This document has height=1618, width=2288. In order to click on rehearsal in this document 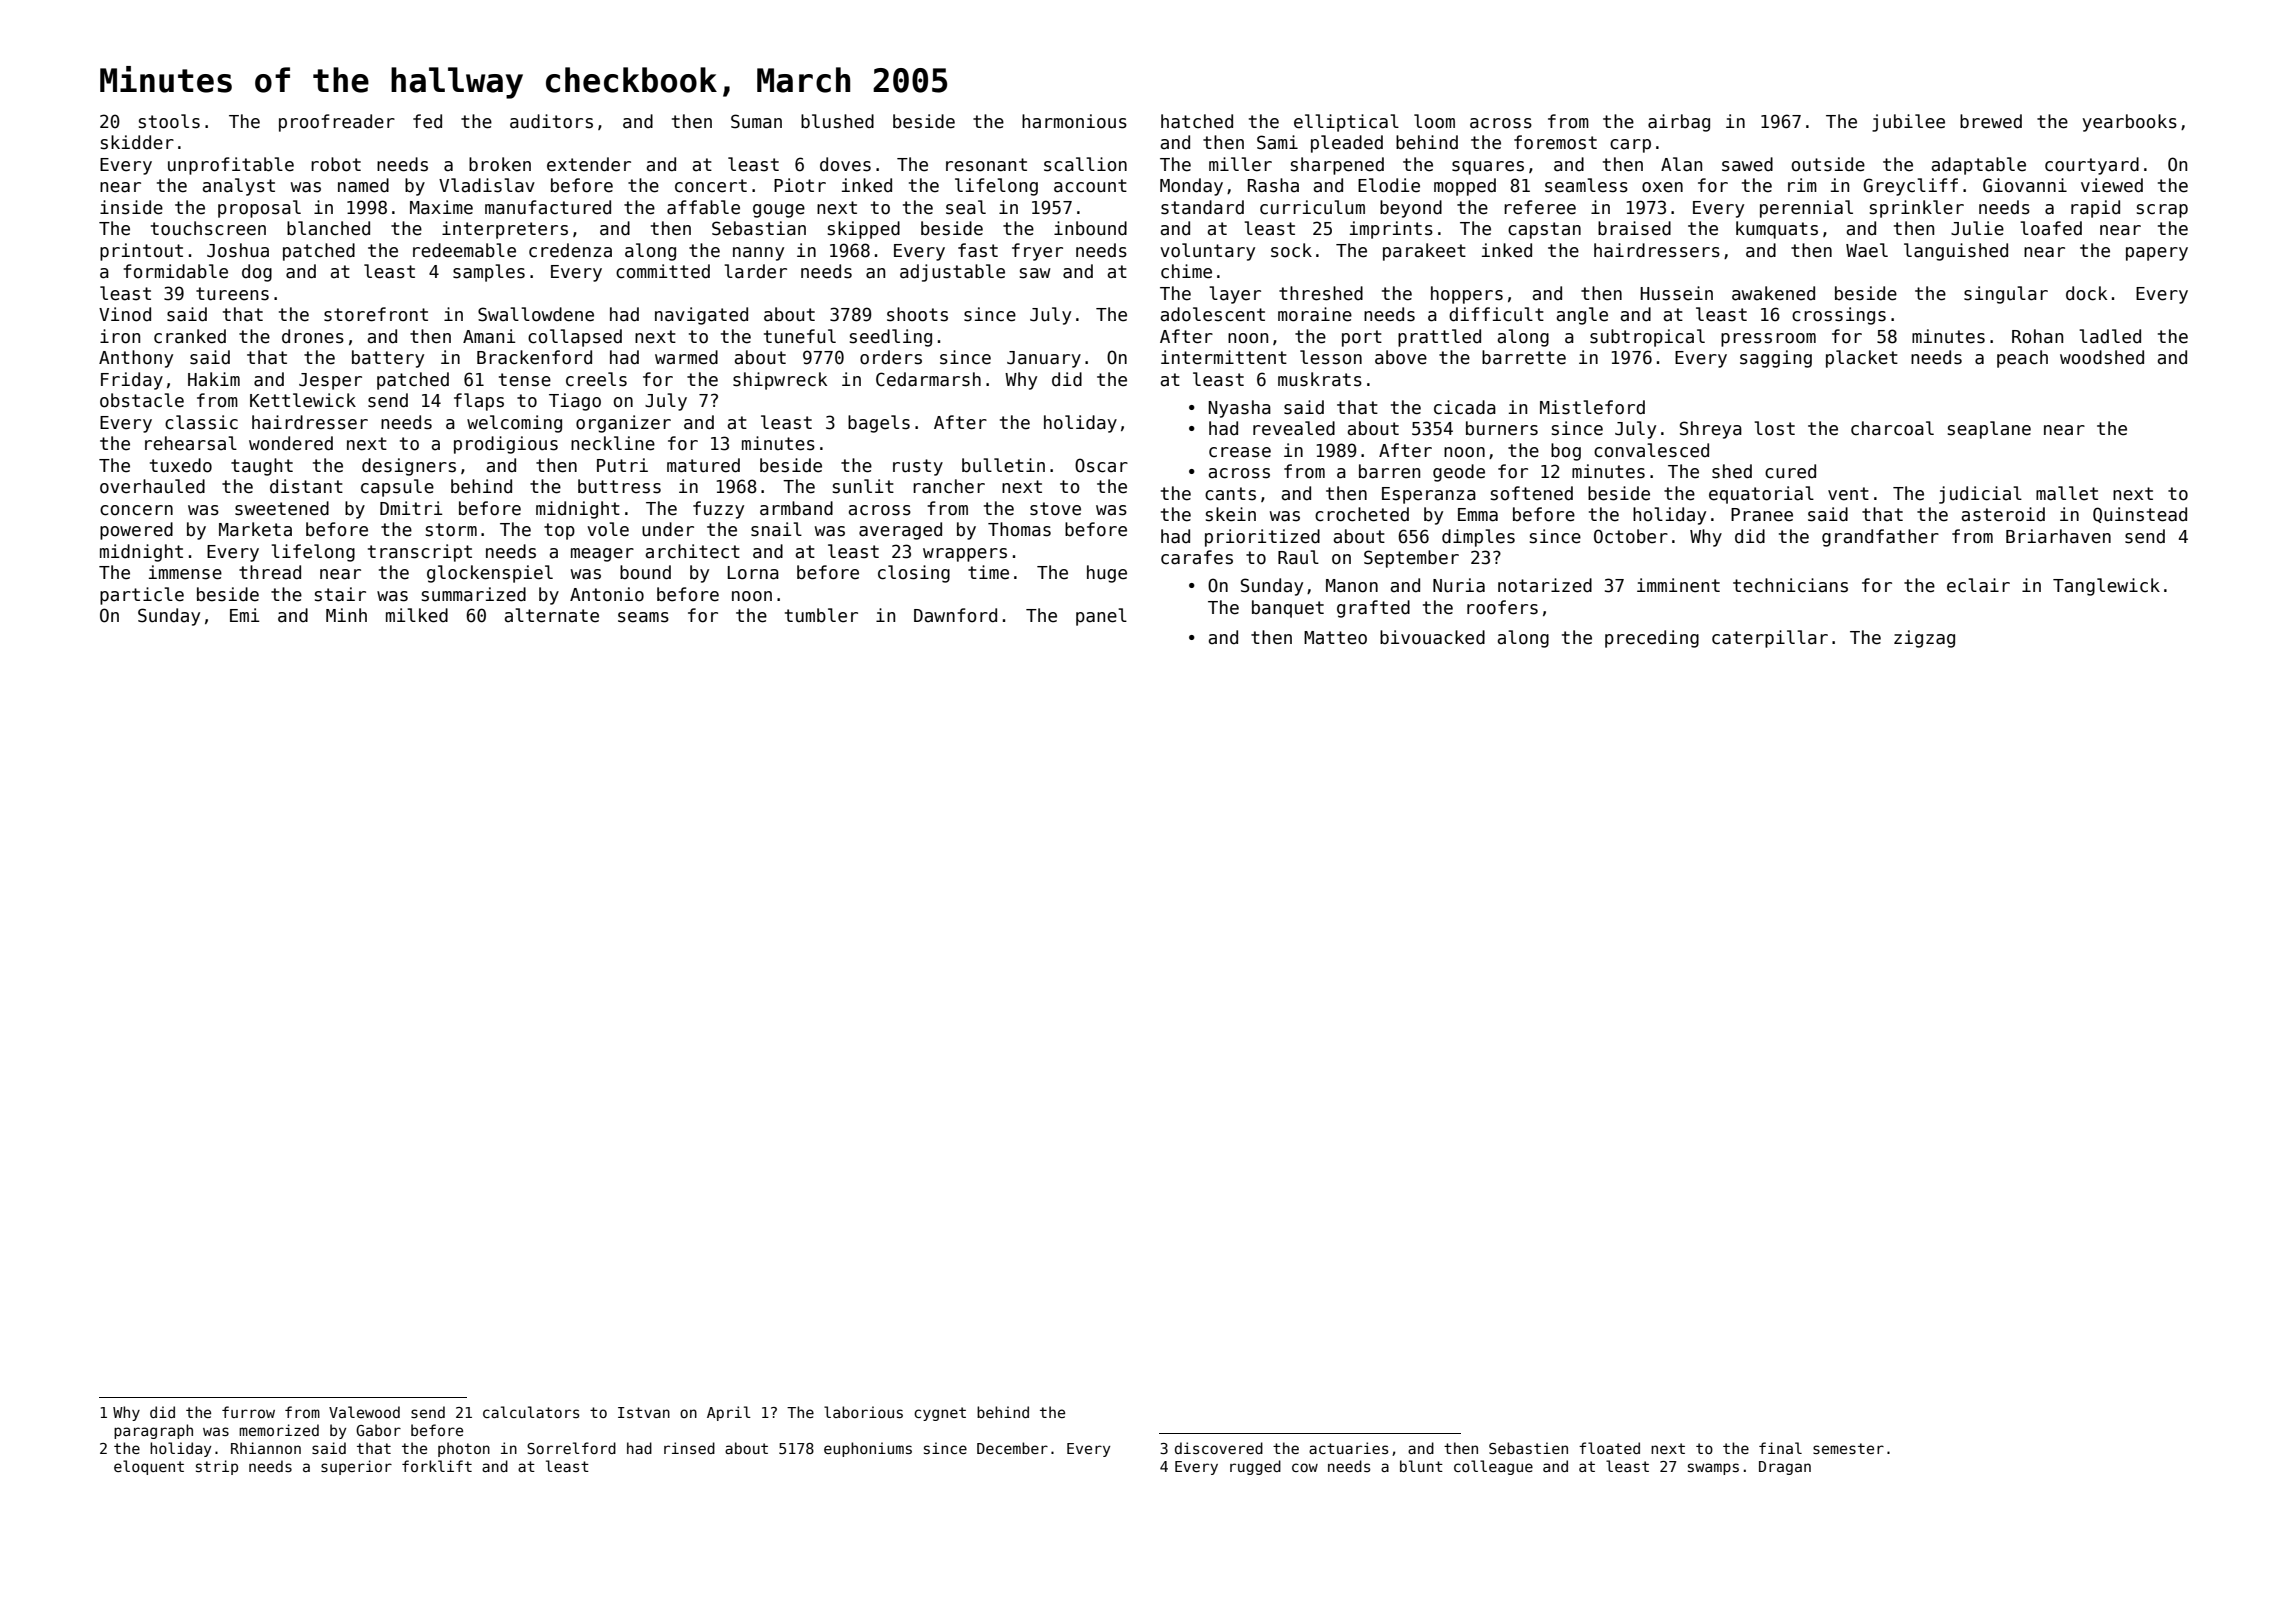, I will do `click(191, 443)`.
